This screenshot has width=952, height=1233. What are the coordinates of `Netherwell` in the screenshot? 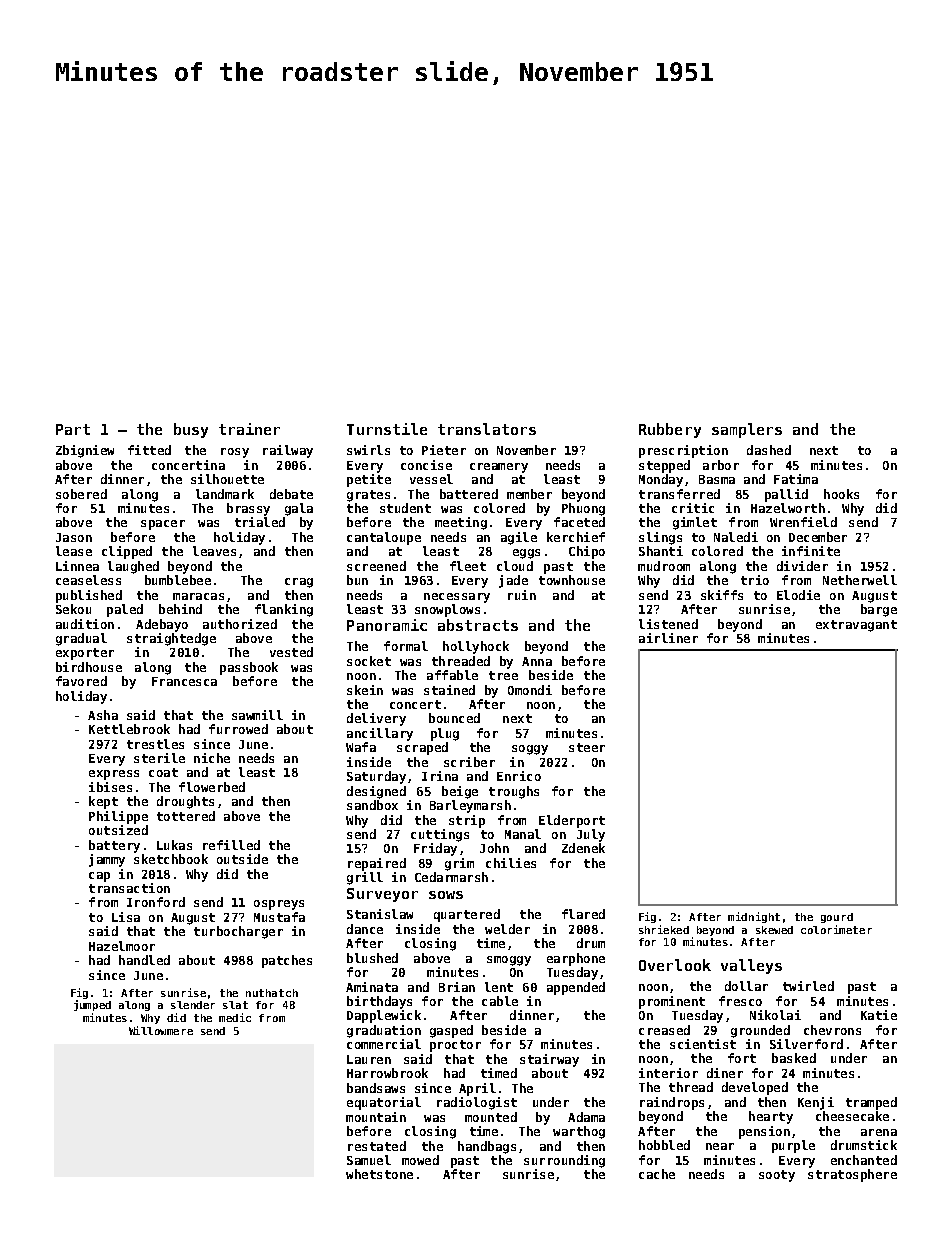 It's located at (860, 580).
